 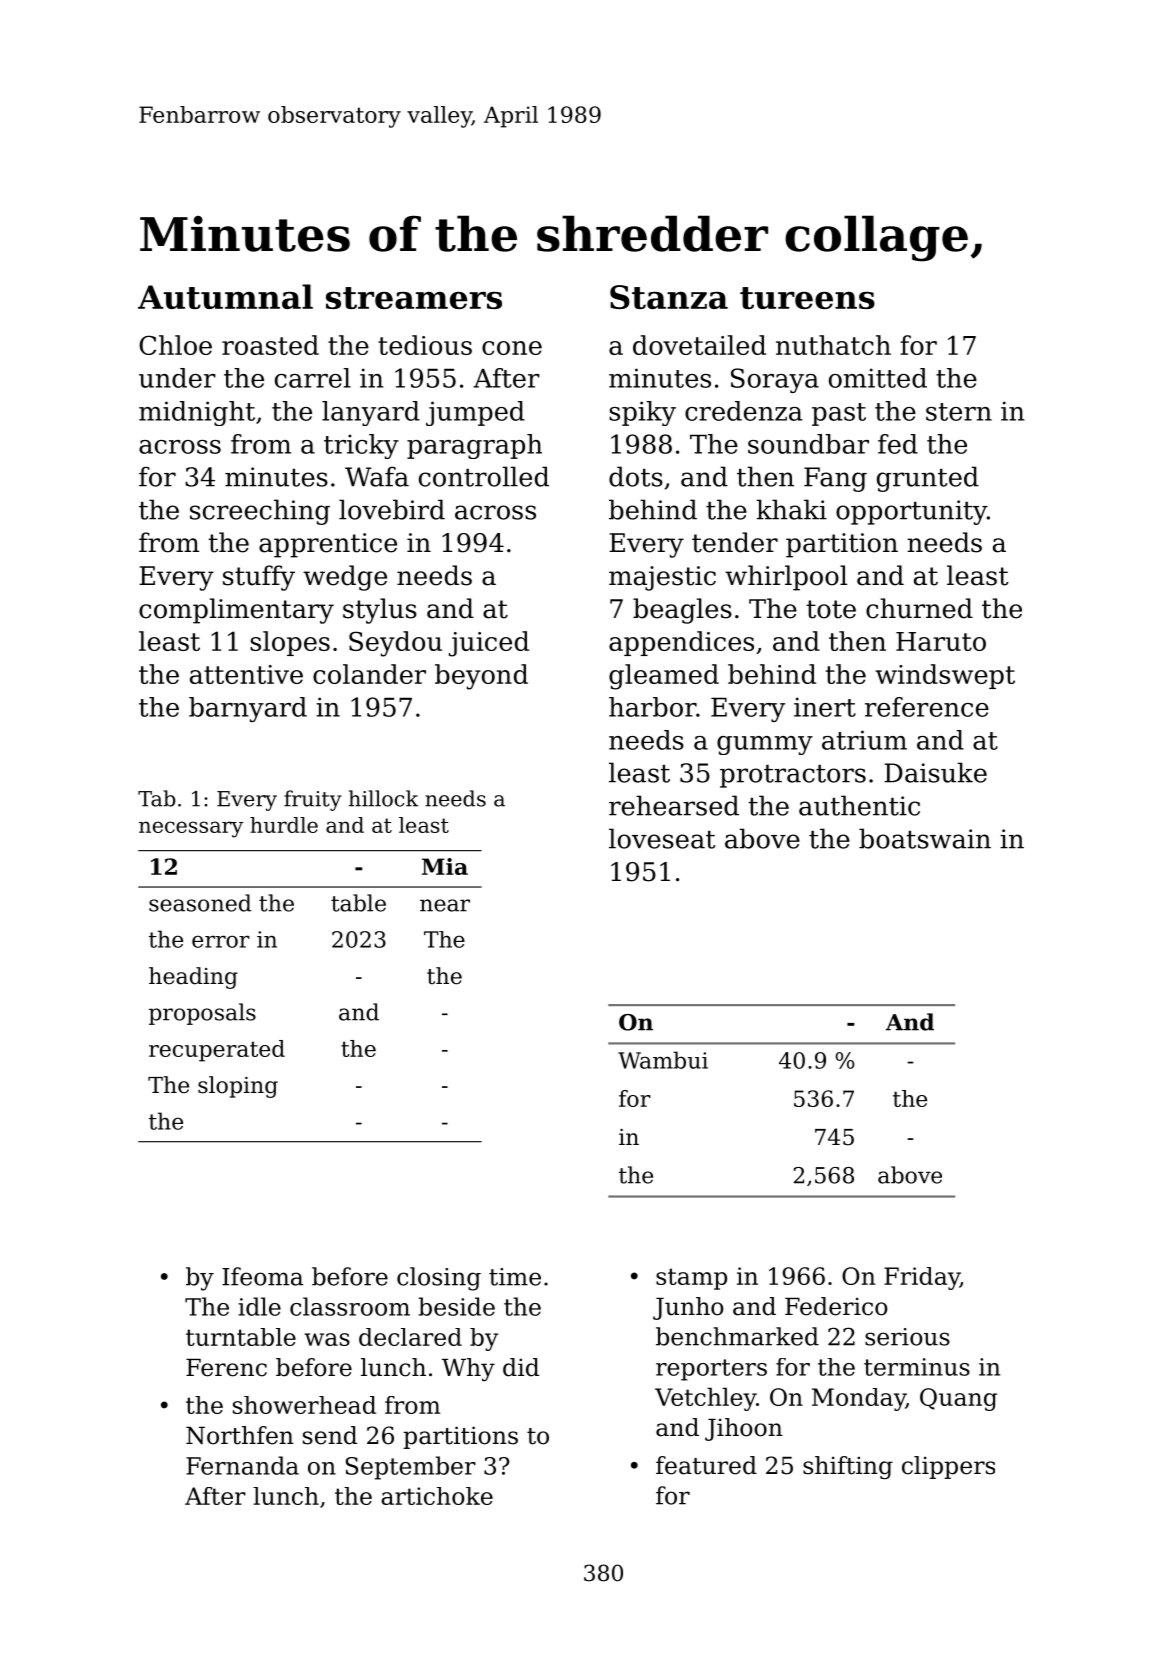 What do you see at coordinates (831, 609) in the screenshot?
I see `tote` at bounding box center [831, 609].
